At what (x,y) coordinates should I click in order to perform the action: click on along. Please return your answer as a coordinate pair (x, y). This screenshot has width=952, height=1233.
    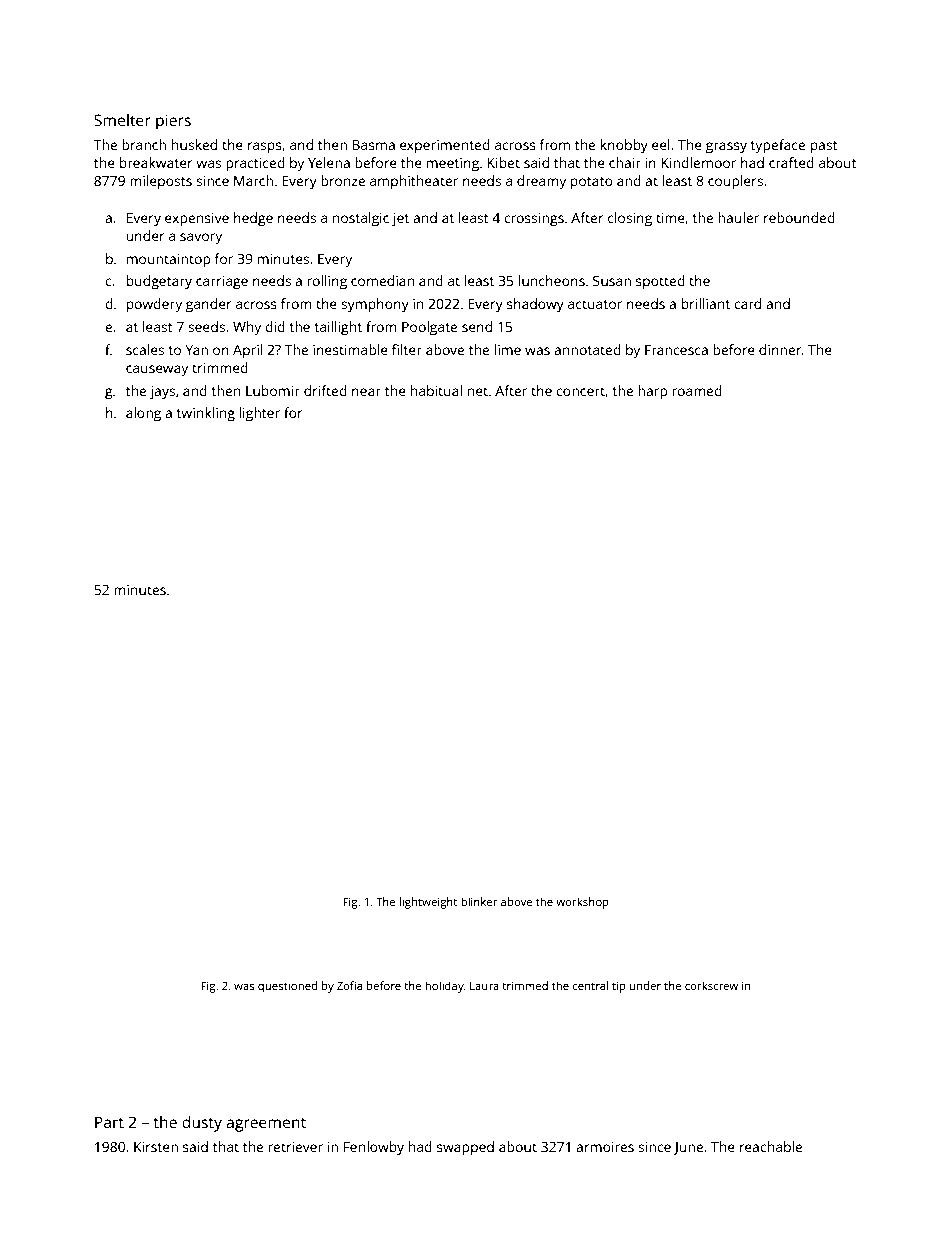
    Looking at the image, I should click on (143, 414).
